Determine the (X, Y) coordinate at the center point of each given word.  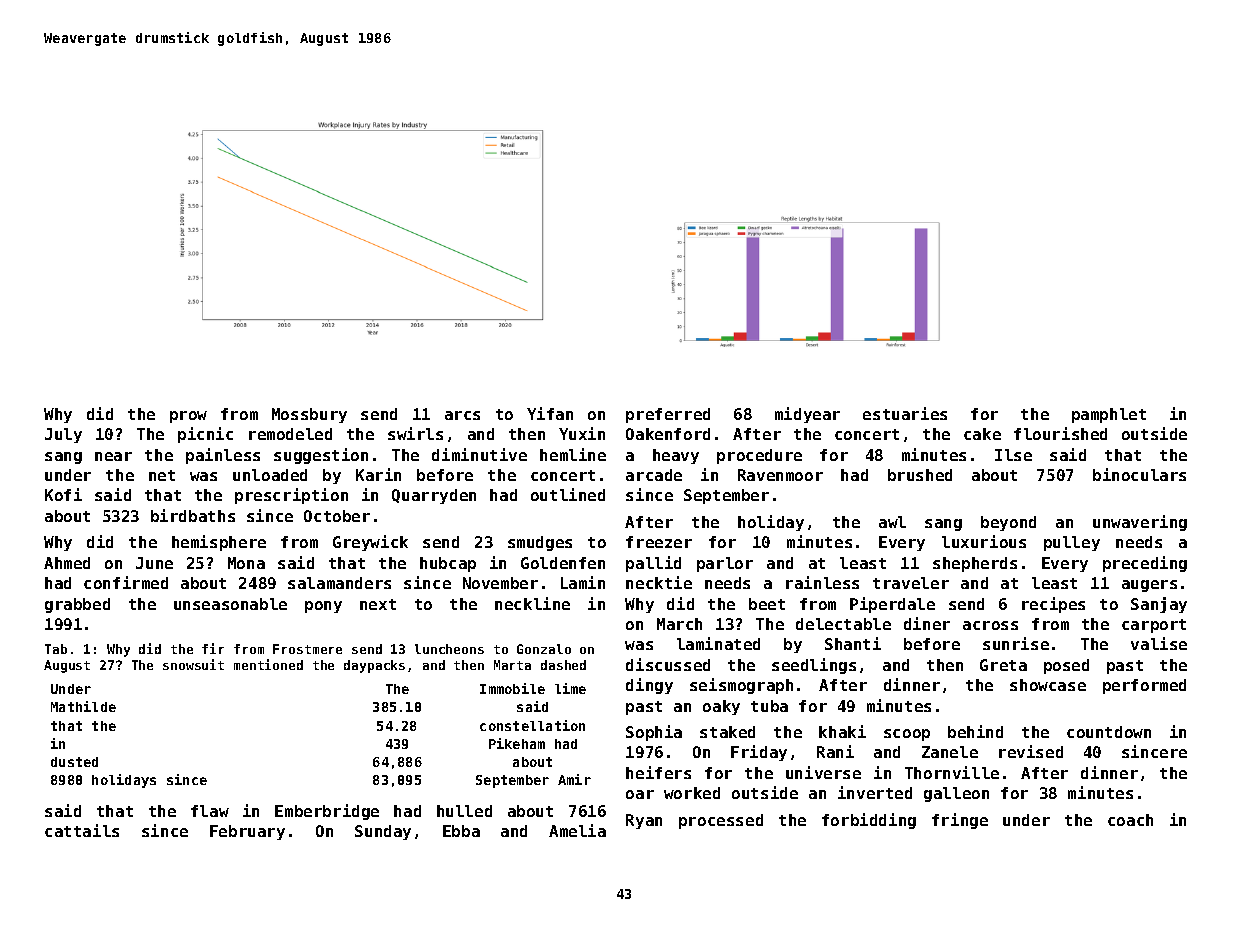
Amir (574, 779)
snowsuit (193, 664)
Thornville (952, 772)
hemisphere (219, 543)
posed (1066, 666)
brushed (920, 475)
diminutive (479, 454)
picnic (205, 435)
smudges (540, 543)
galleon (956, 794)
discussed (668, 664)
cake (982, 434)
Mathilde (83, 706)
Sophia (654, 733)
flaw (210, 811)
